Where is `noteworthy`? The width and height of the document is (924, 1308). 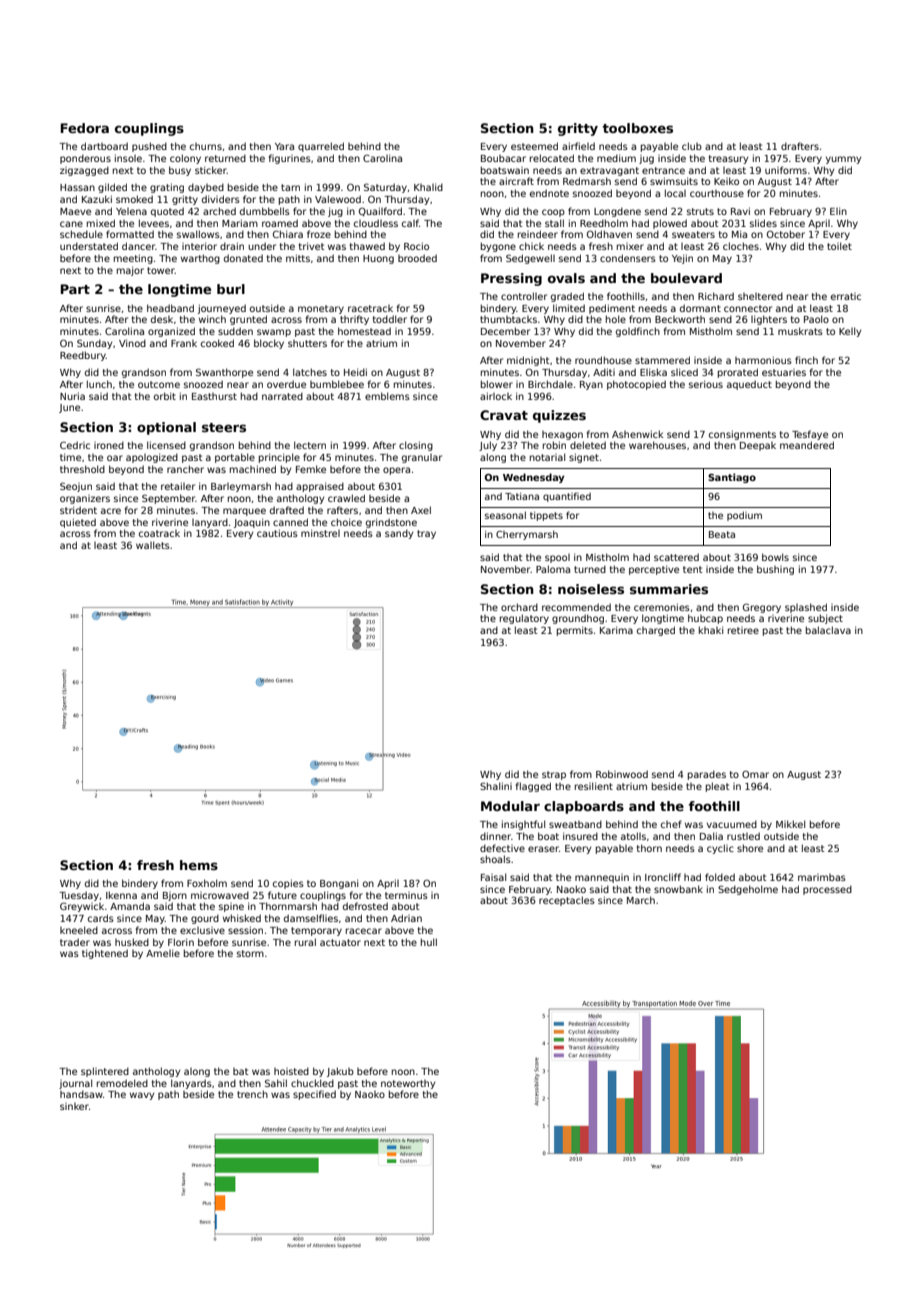 noteworthy is located at coordinates (408, 1084).
